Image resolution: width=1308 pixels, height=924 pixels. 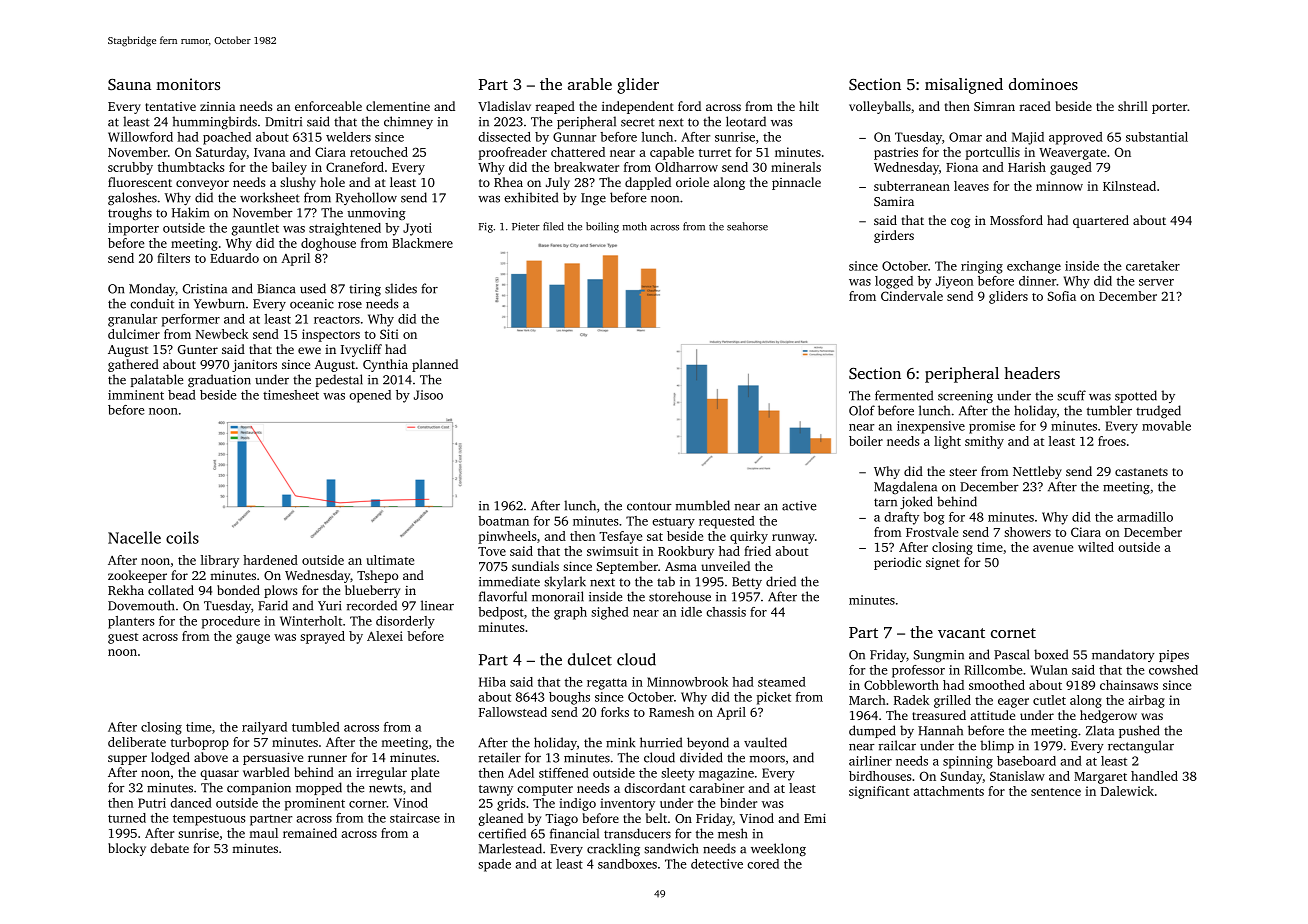 I want to click on enforceable, so click(x=328, y=106).
